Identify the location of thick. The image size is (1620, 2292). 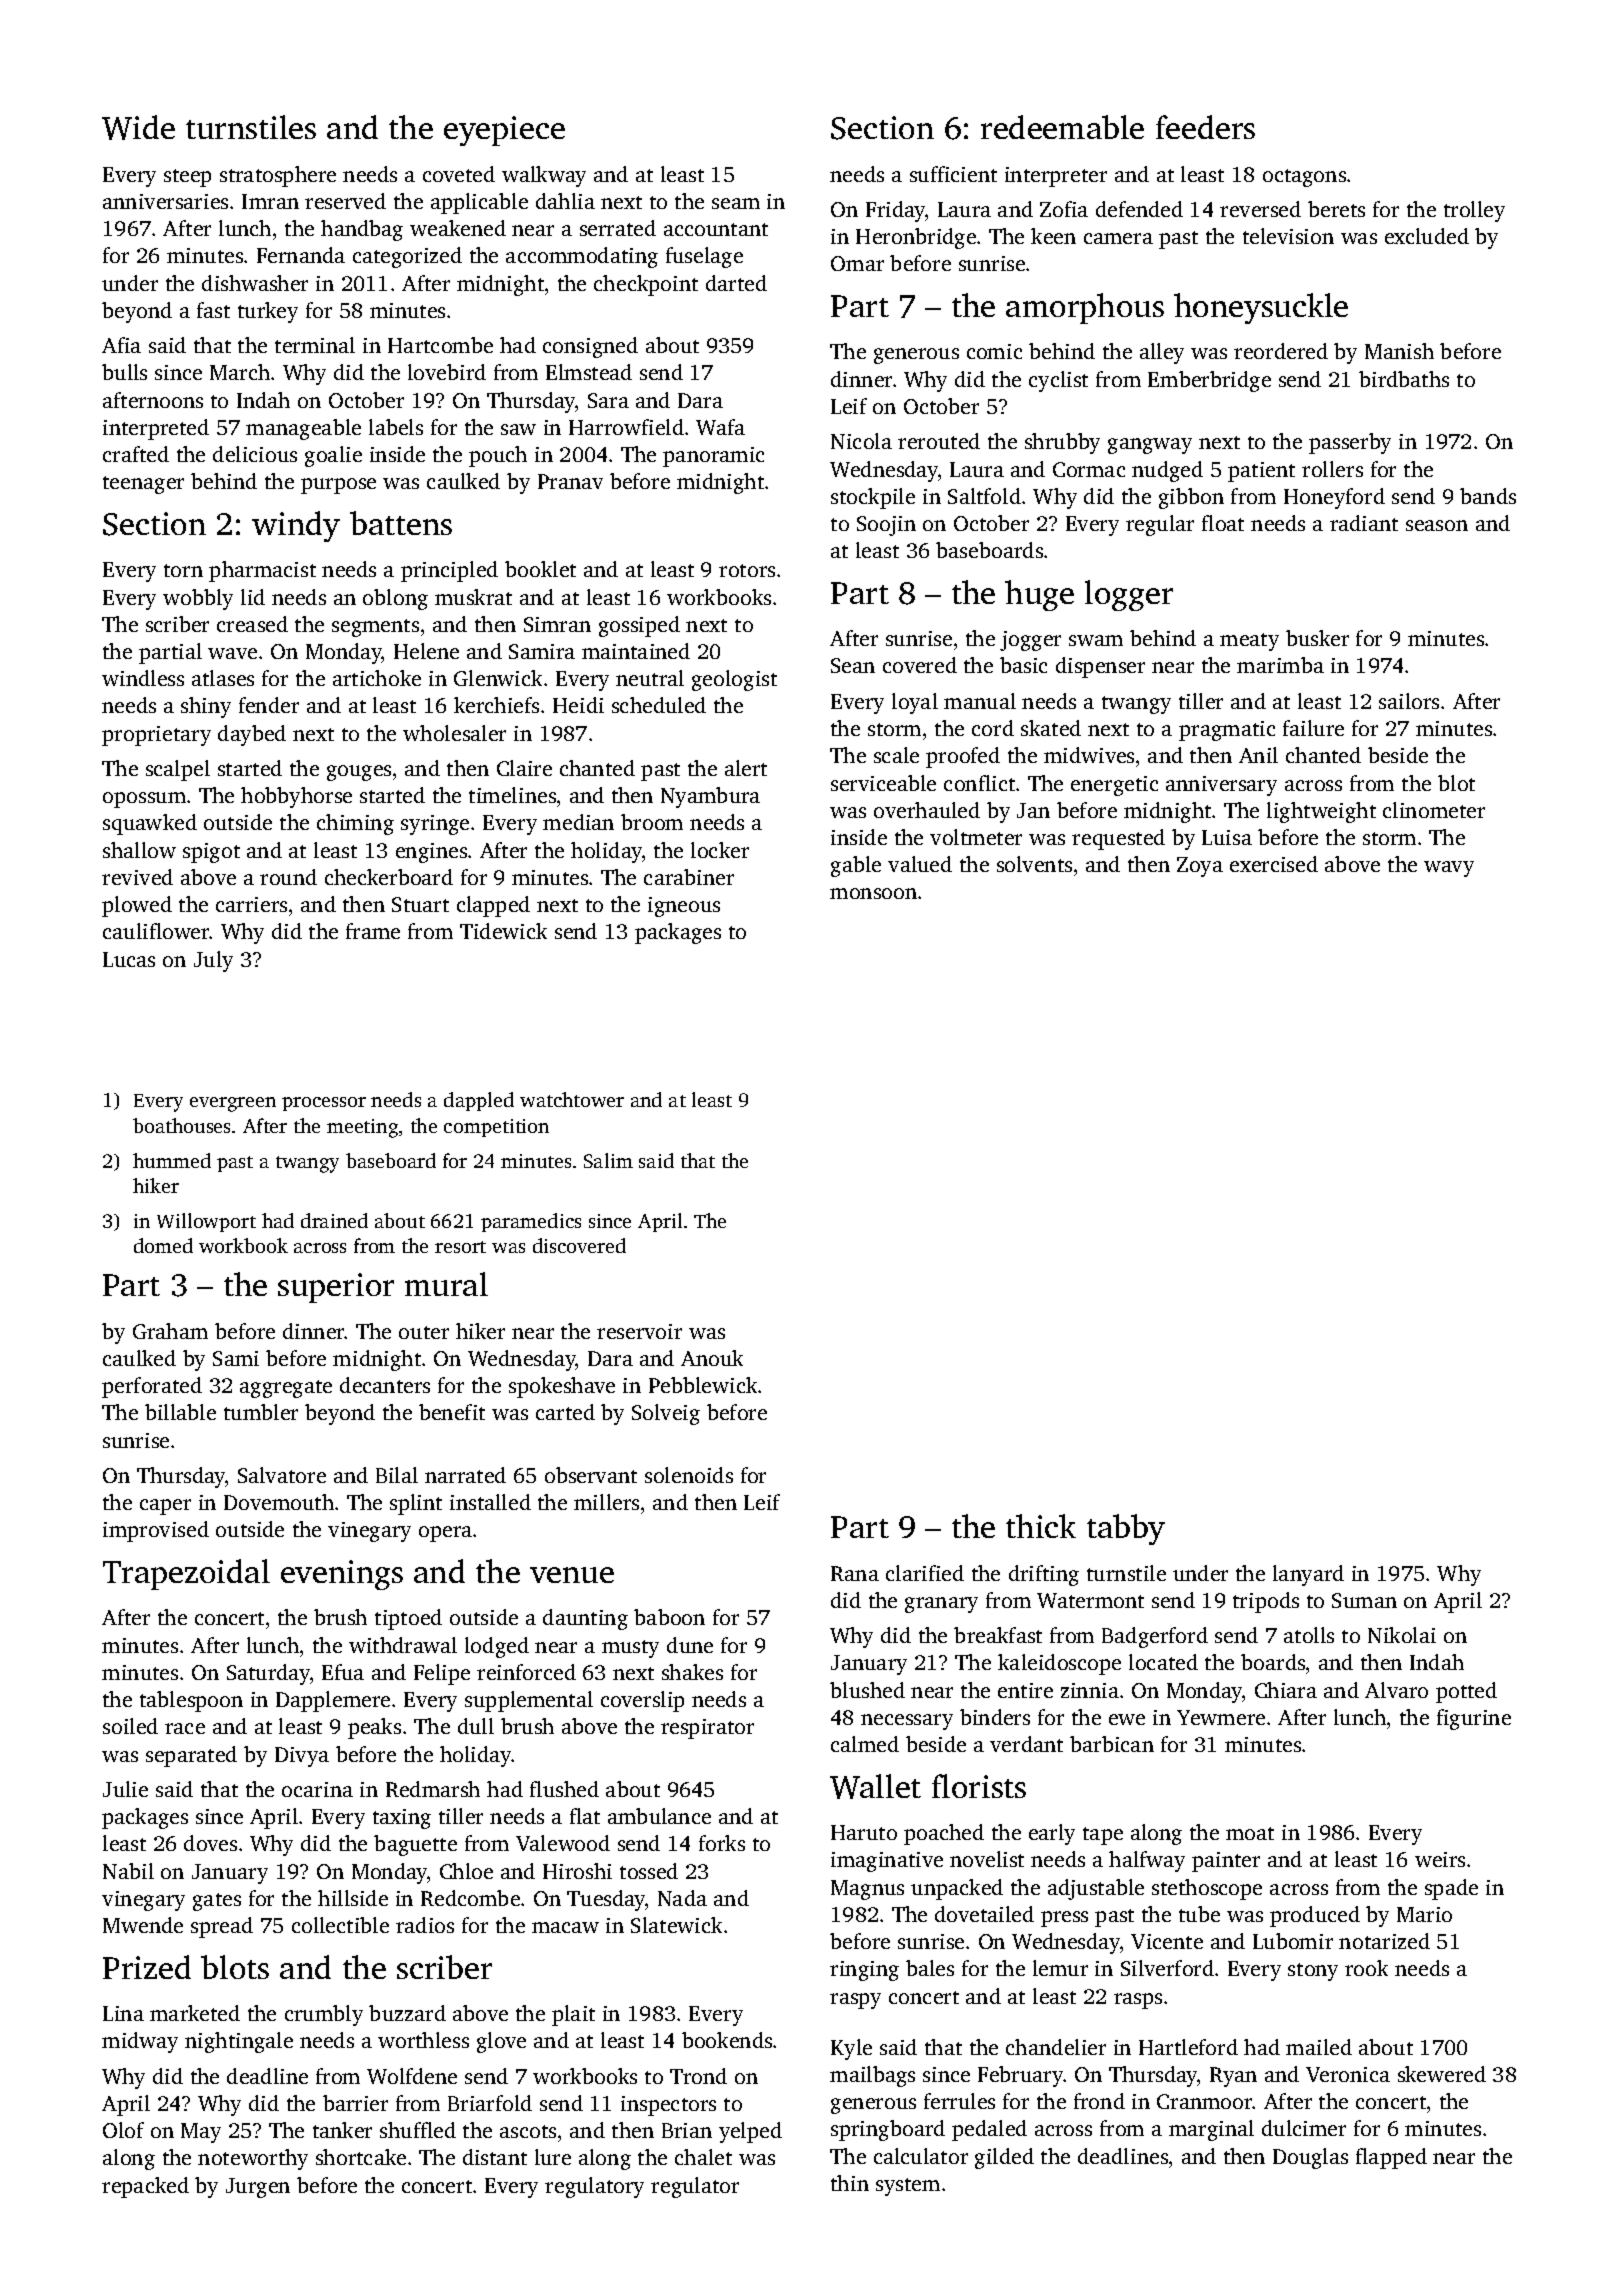
(1041, 1526).
